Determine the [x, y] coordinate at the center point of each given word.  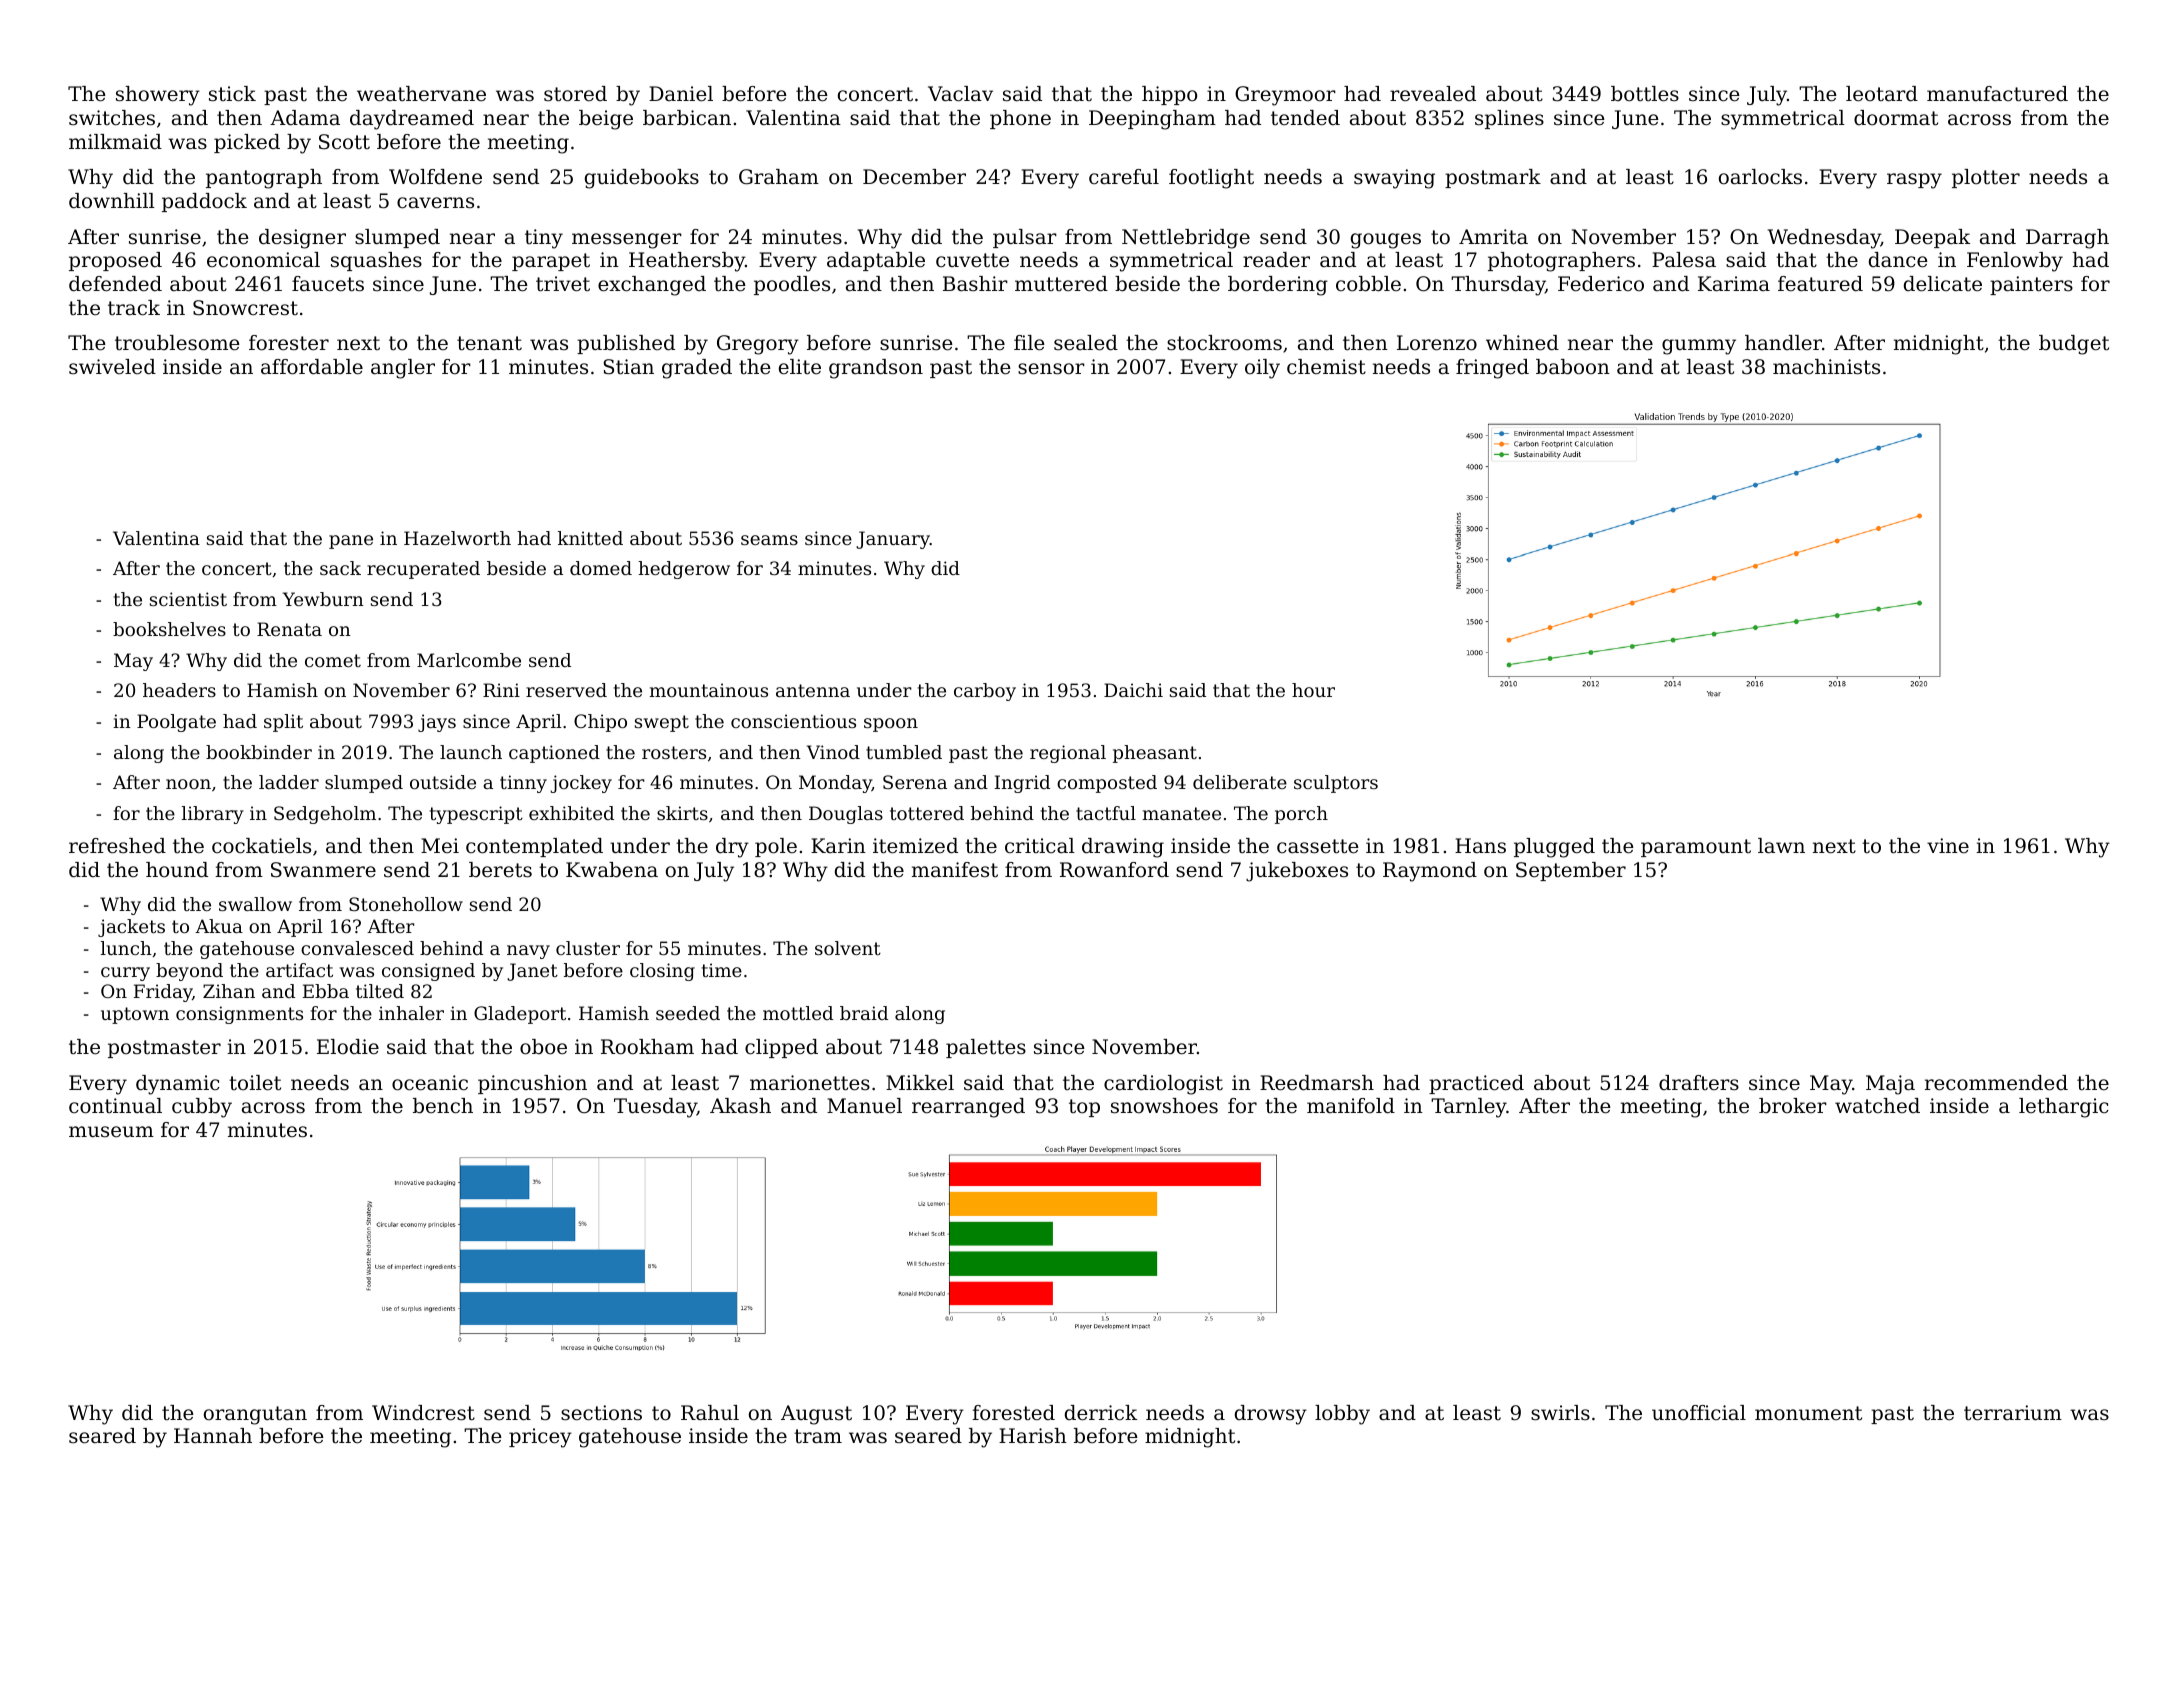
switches [112, 117]
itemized [915, 846]
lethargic [2064, 1108]
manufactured [1997, 94]
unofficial [1699, 1413]
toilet [255, 1083]
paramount [1696, 848]
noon [188, 784]
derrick [1101, 1413]
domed [601, 568]
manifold [1351, 1106]
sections [601, 1413]
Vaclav [960, 94]
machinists [1826, 366]
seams [769, 540]
